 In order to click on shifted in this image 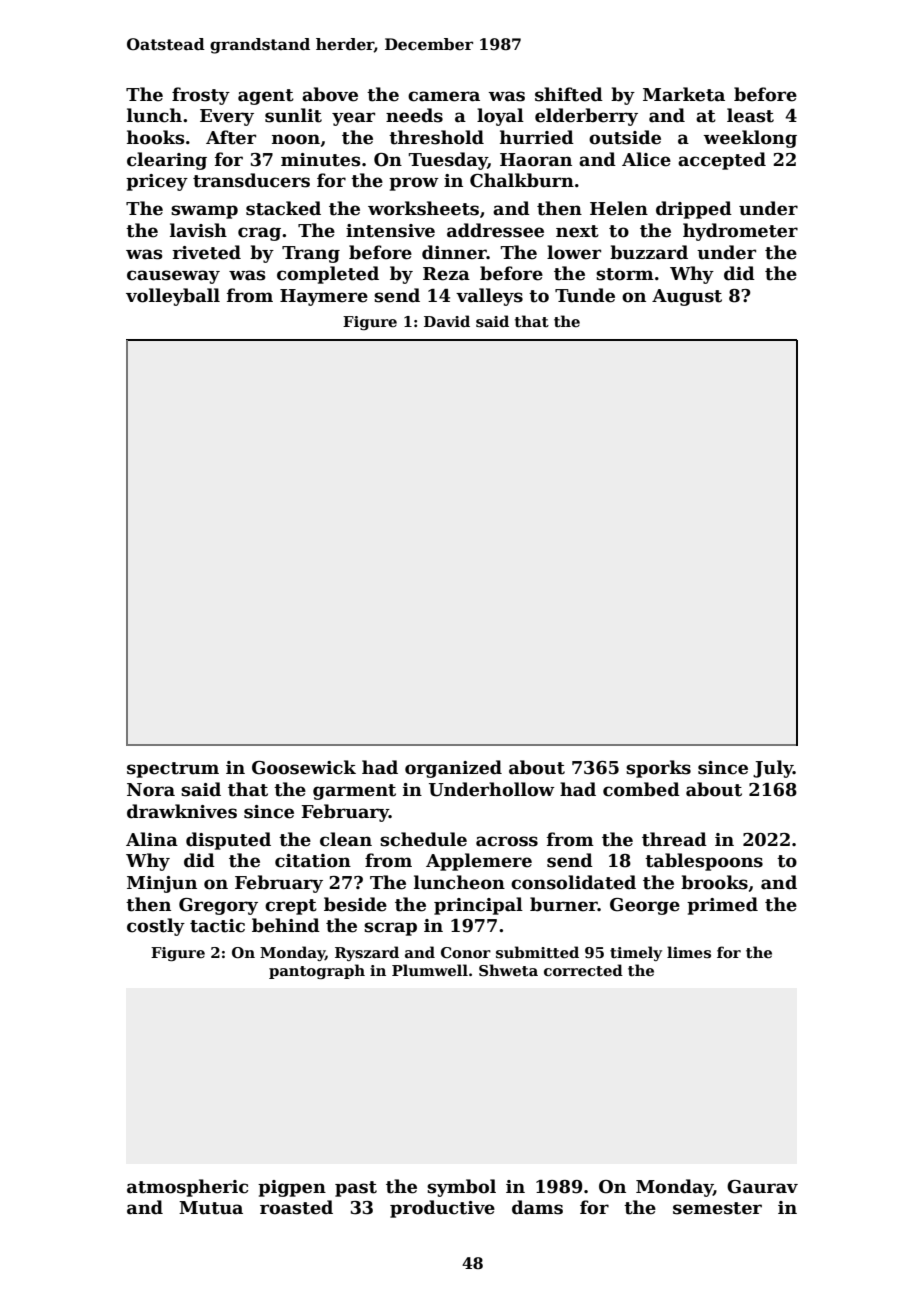, I will do `click(569, 94)`.
